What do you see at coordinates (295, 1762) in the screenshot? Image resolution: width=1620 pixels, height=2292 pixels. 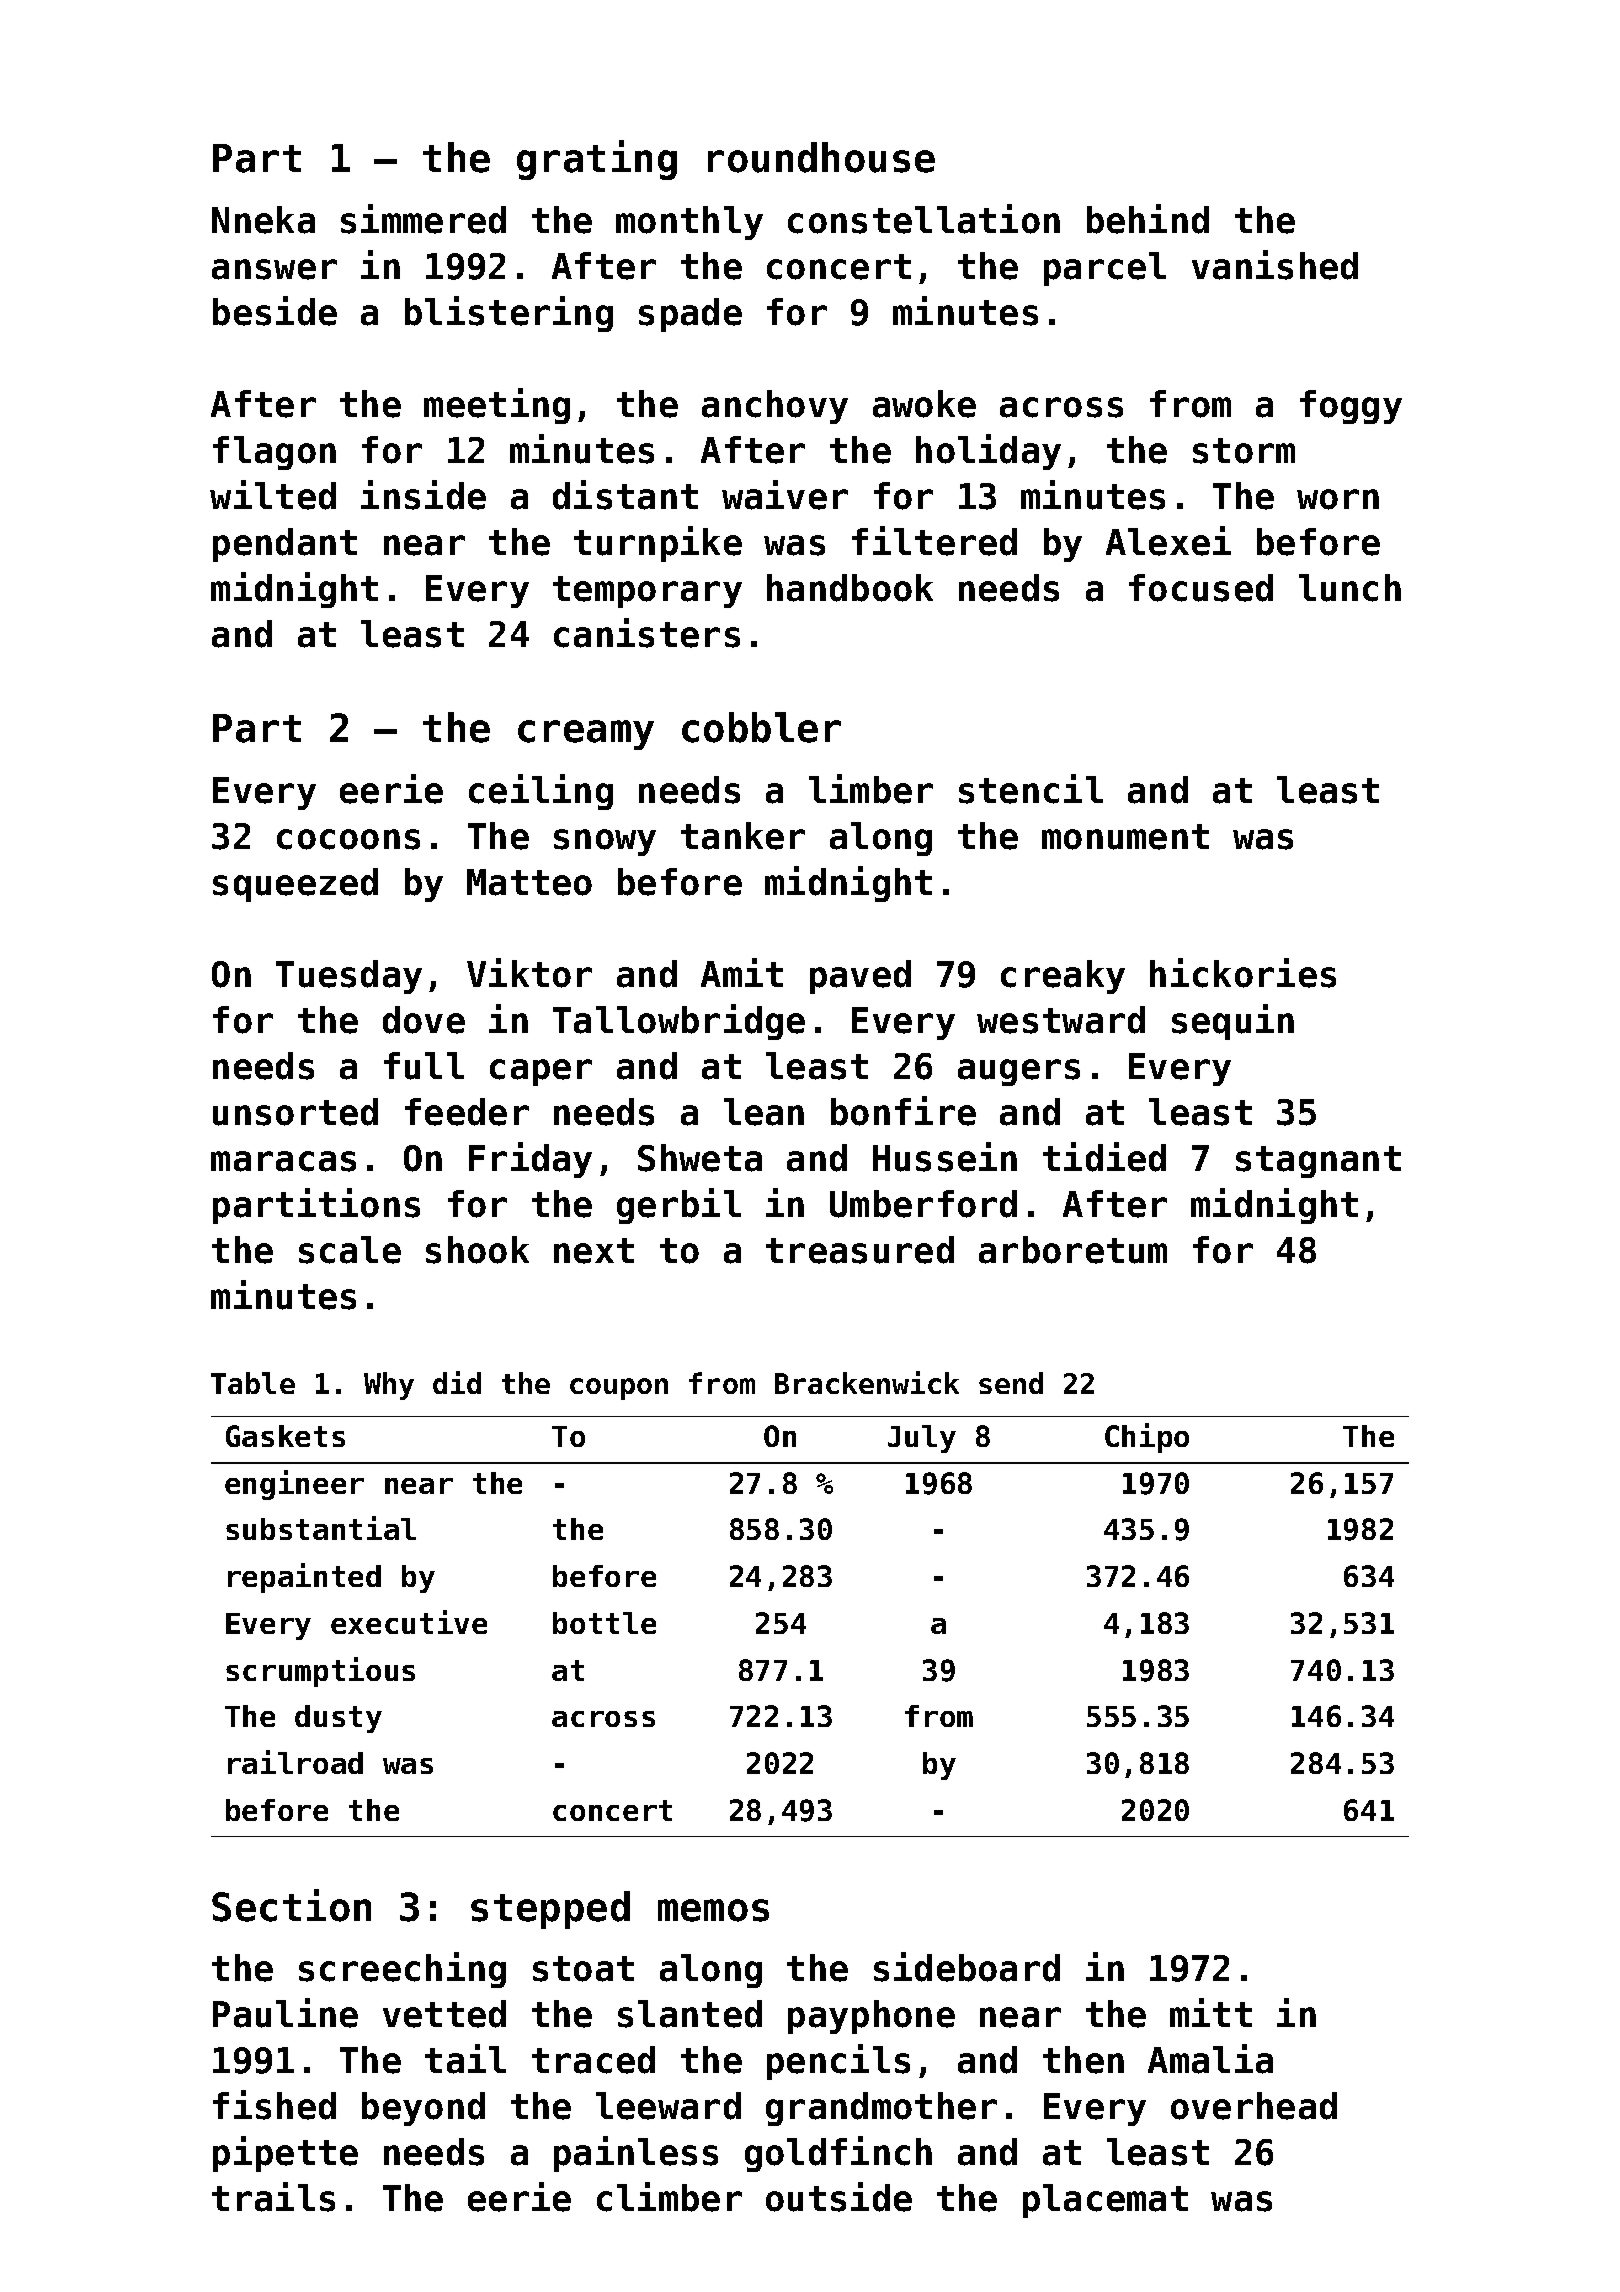 I see `railroad` at bounding box center [295, 1762].
